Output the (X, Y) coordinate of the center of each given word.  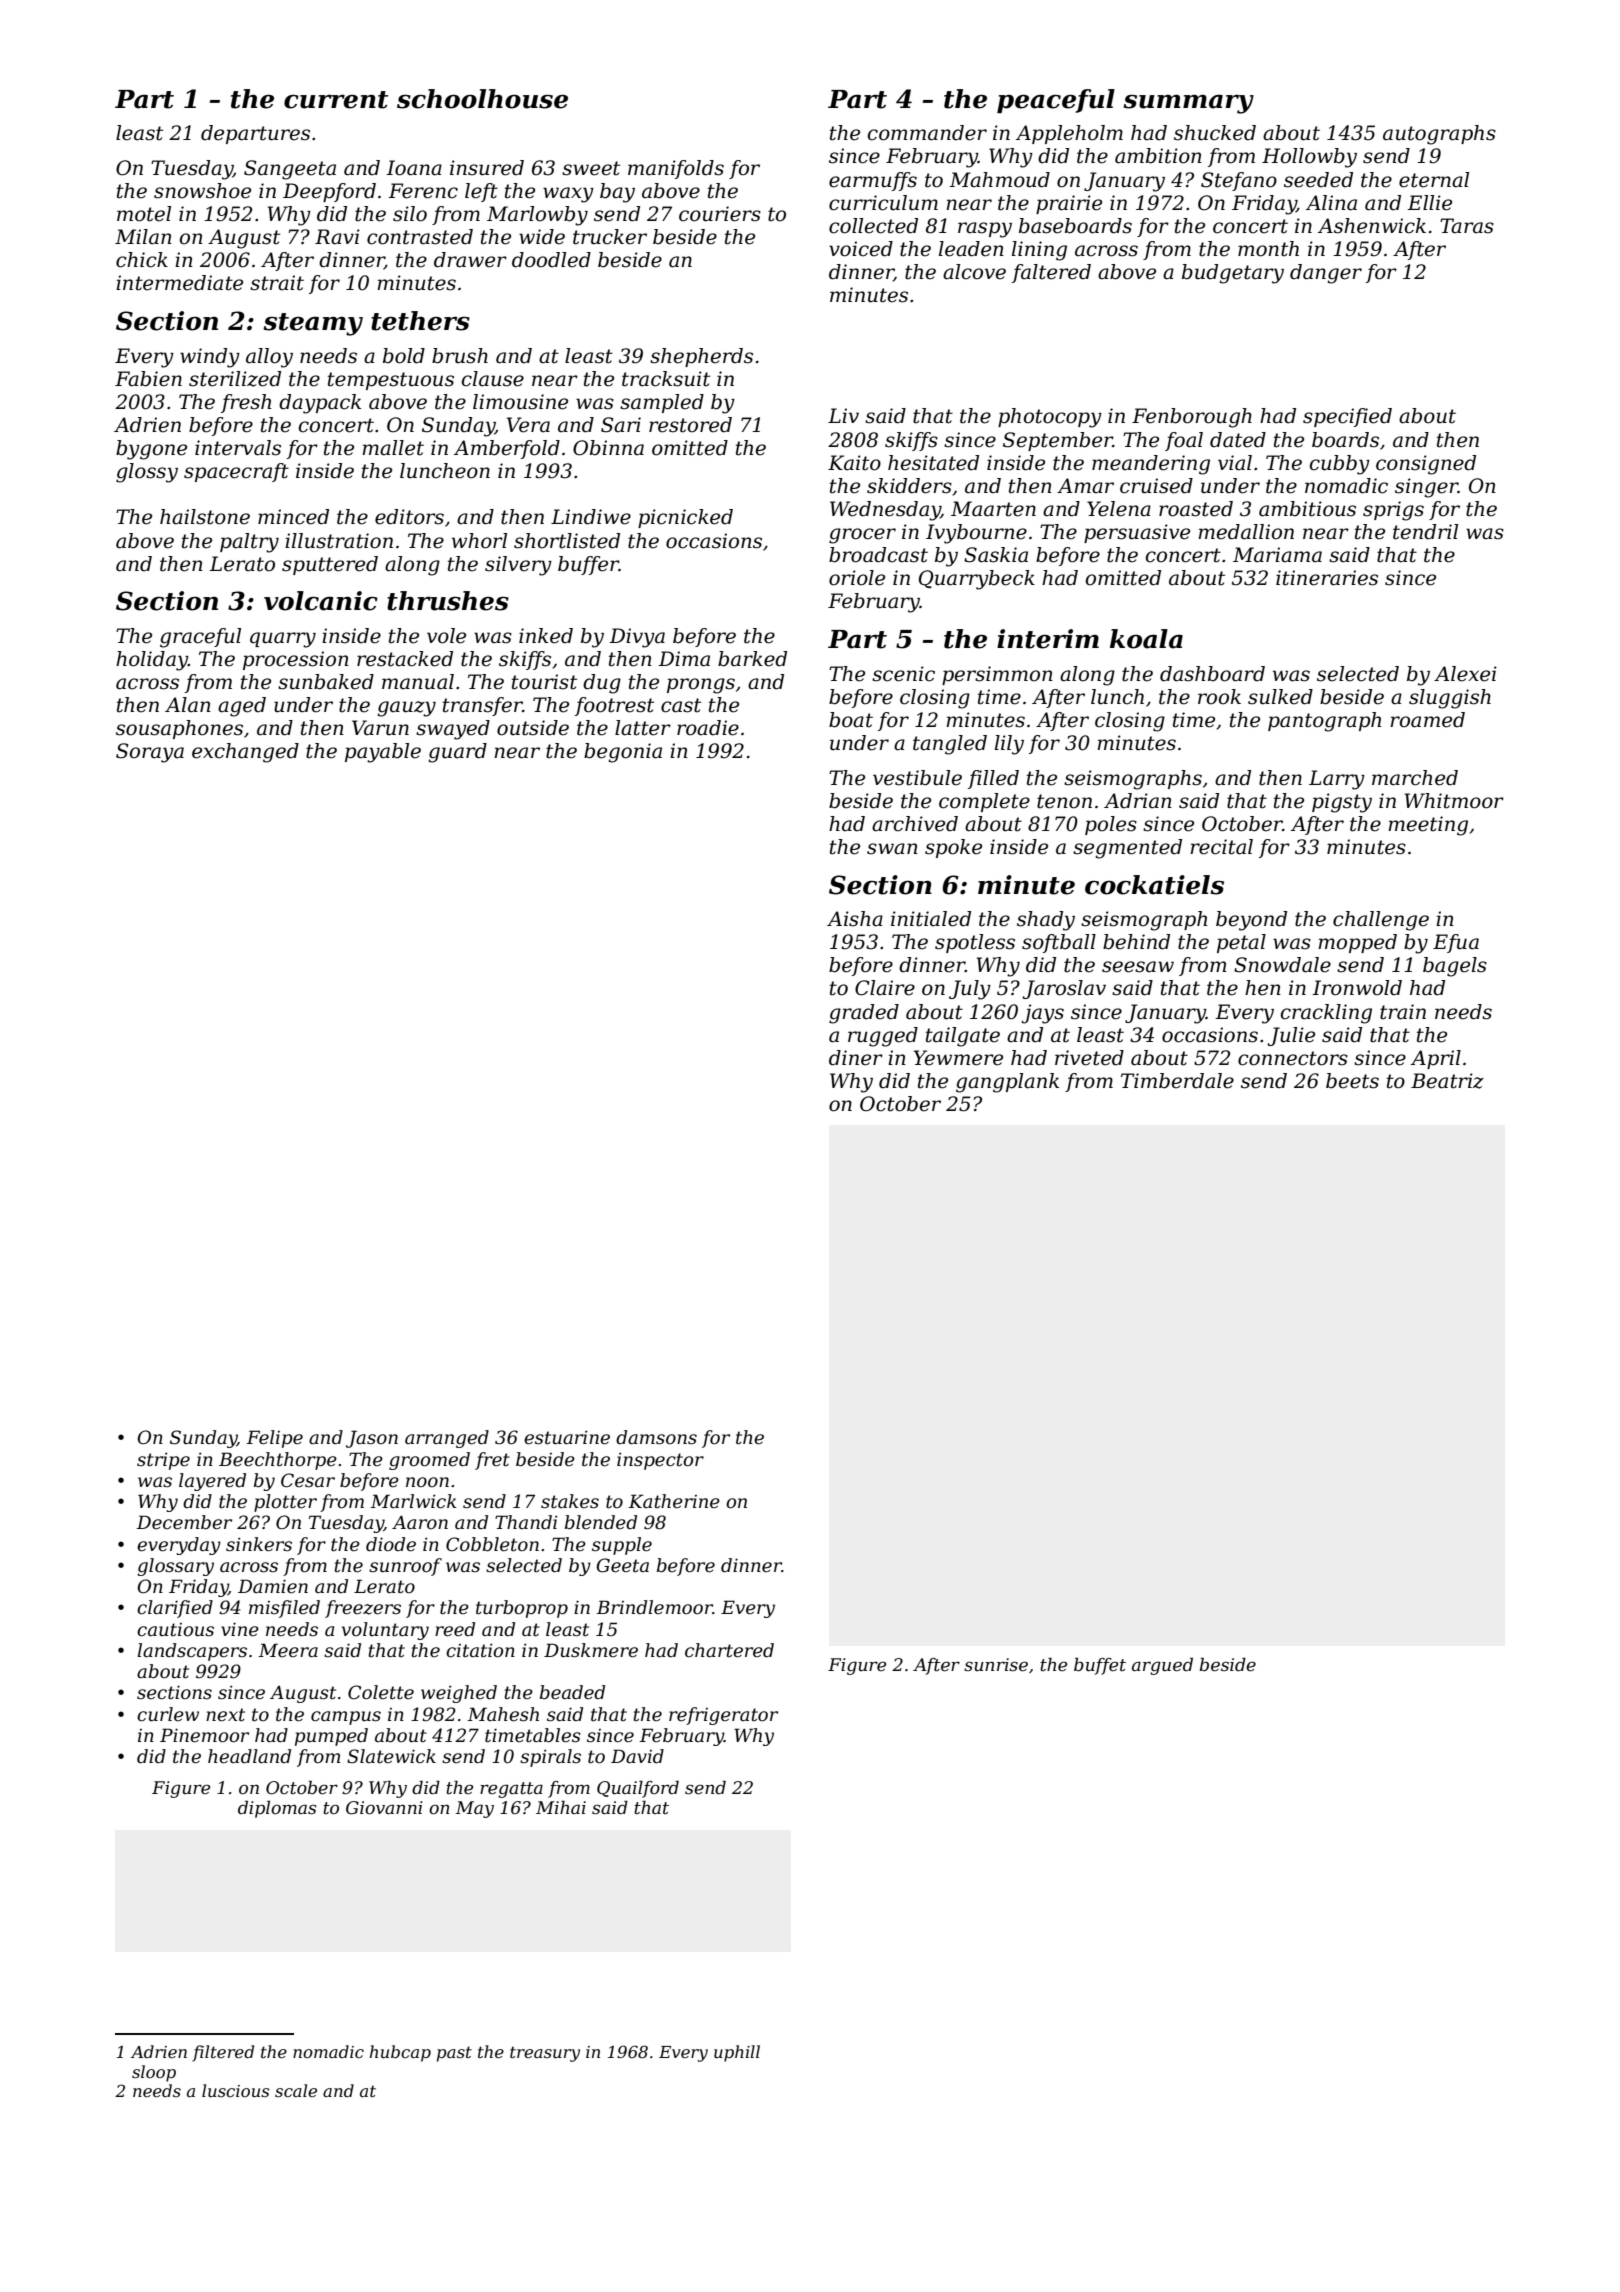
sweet (591, 168)
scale (296, 2090)
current (336, 100)
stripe (163, 1461)
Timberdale (1177, 1081)
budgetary (1233, 274)
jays (1042, 1014)
